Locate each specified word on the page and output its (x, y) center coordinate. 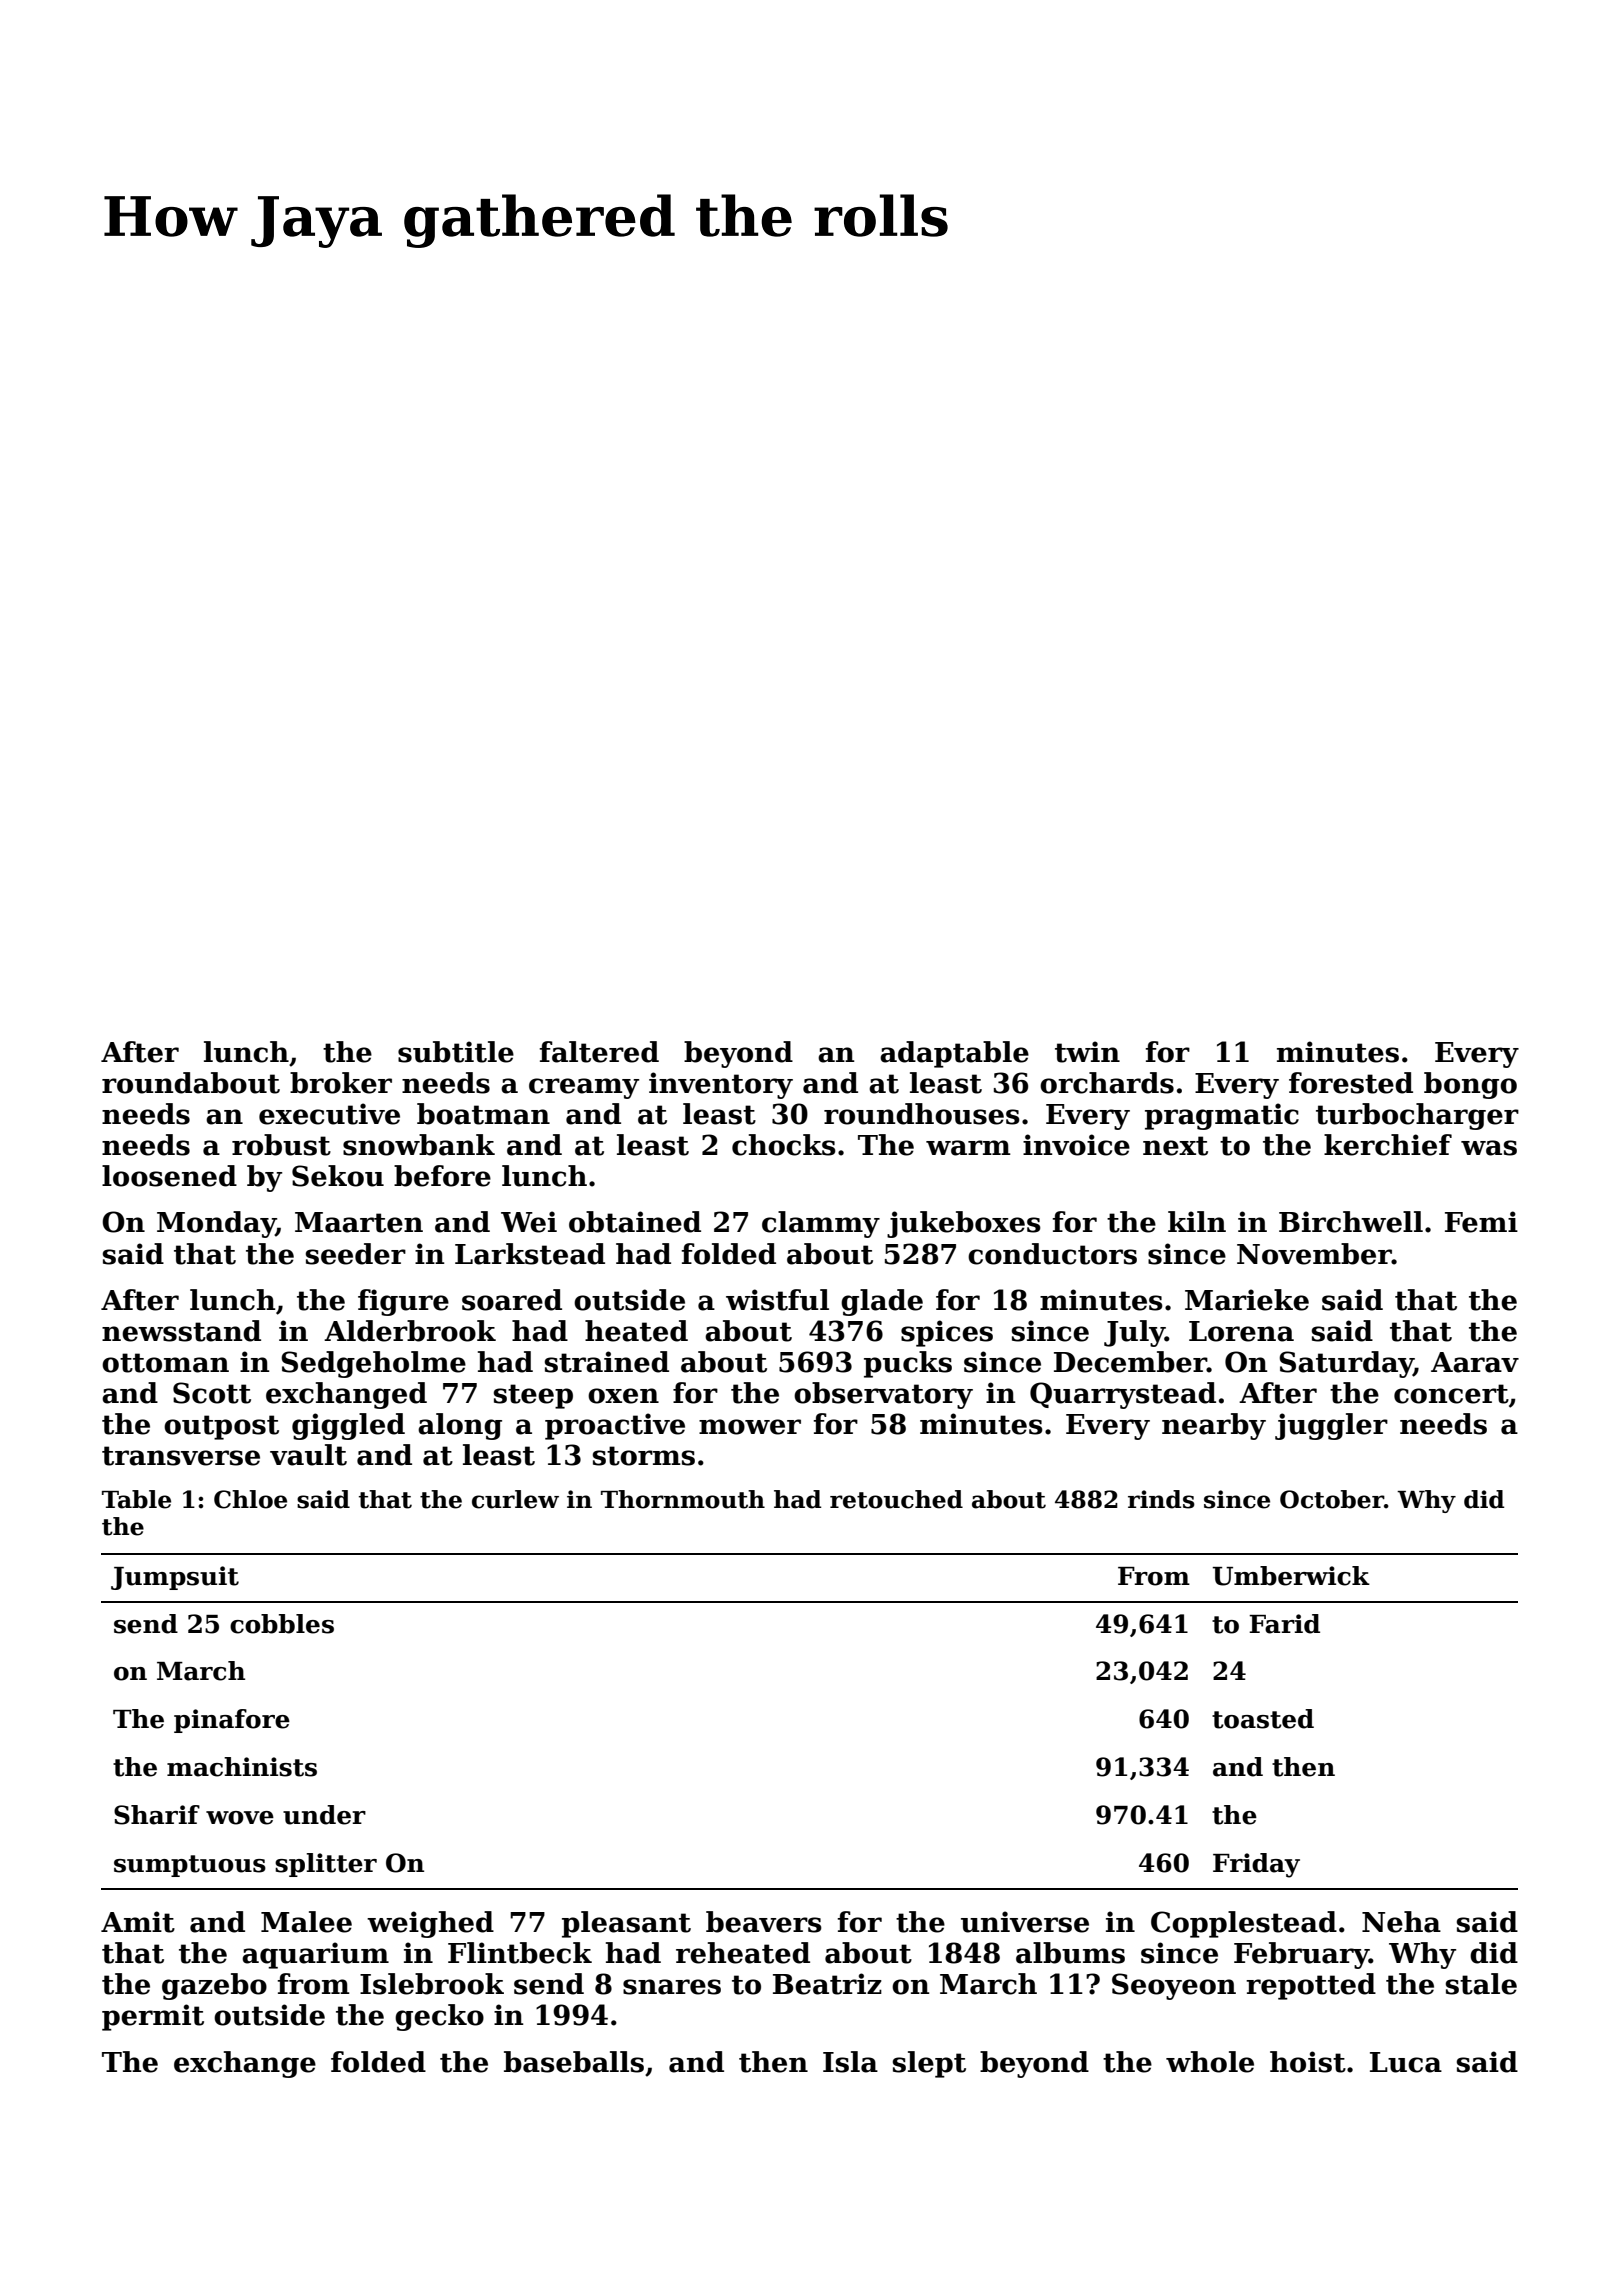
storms (644, 1456)
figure (403, 1302)
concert (1451, 1394)
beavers (764, 1922)
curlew (515, 1499)
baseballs (574, 2062)
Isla (850, 2062)
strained (607, 1362)
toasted (1263, 1719)
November (1314, 1254)
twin (1087, 1052)
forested (1351, 1083)
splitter (326, 1865)
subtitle (456, 1052)
